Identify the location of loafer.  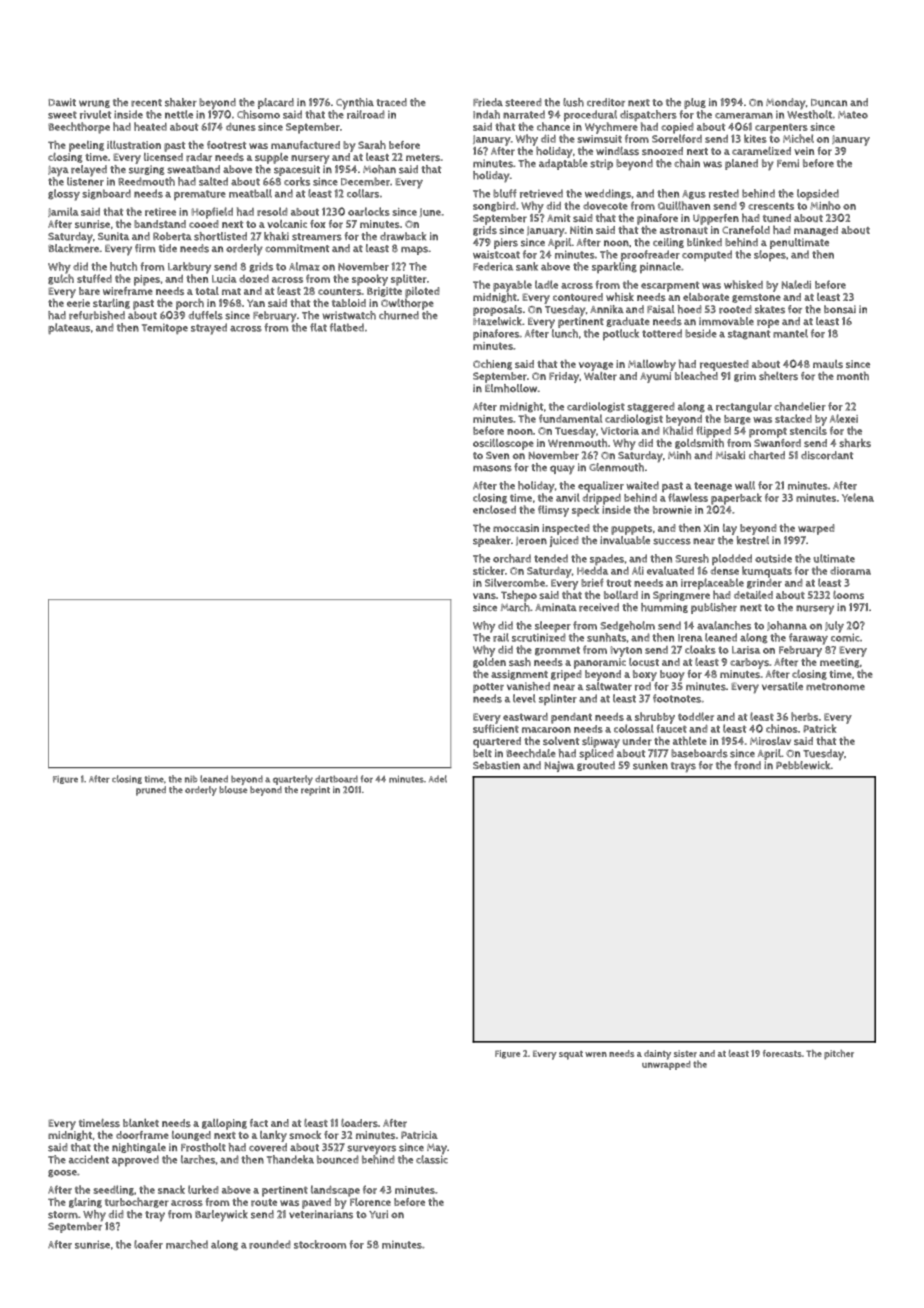
(148, 1244).
